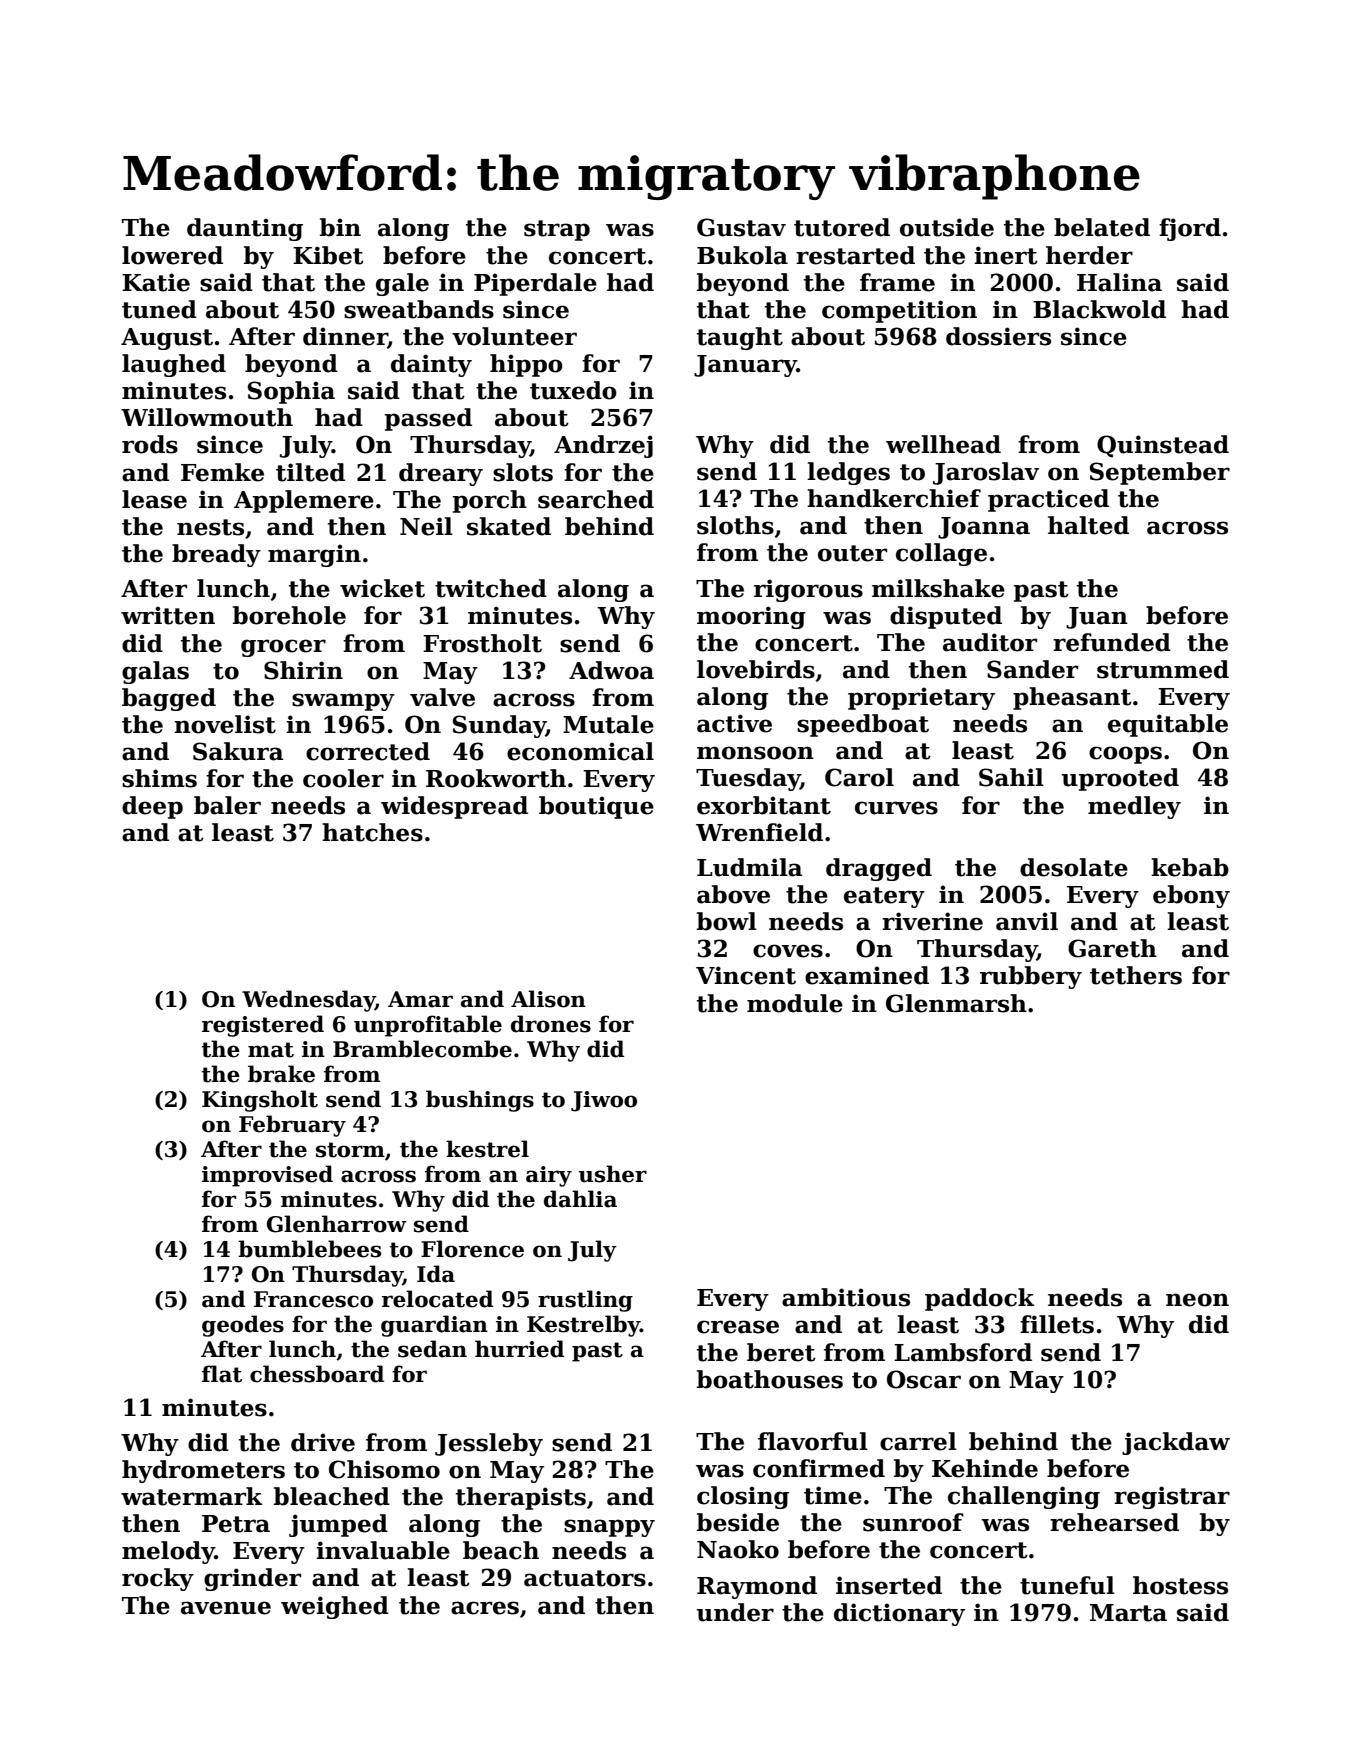 The height and width of the image is (1749, 1351). What do you see at coordinates (1128, 1613) in the image?
I see `Marta` at bounding box center [1128, 1613].
